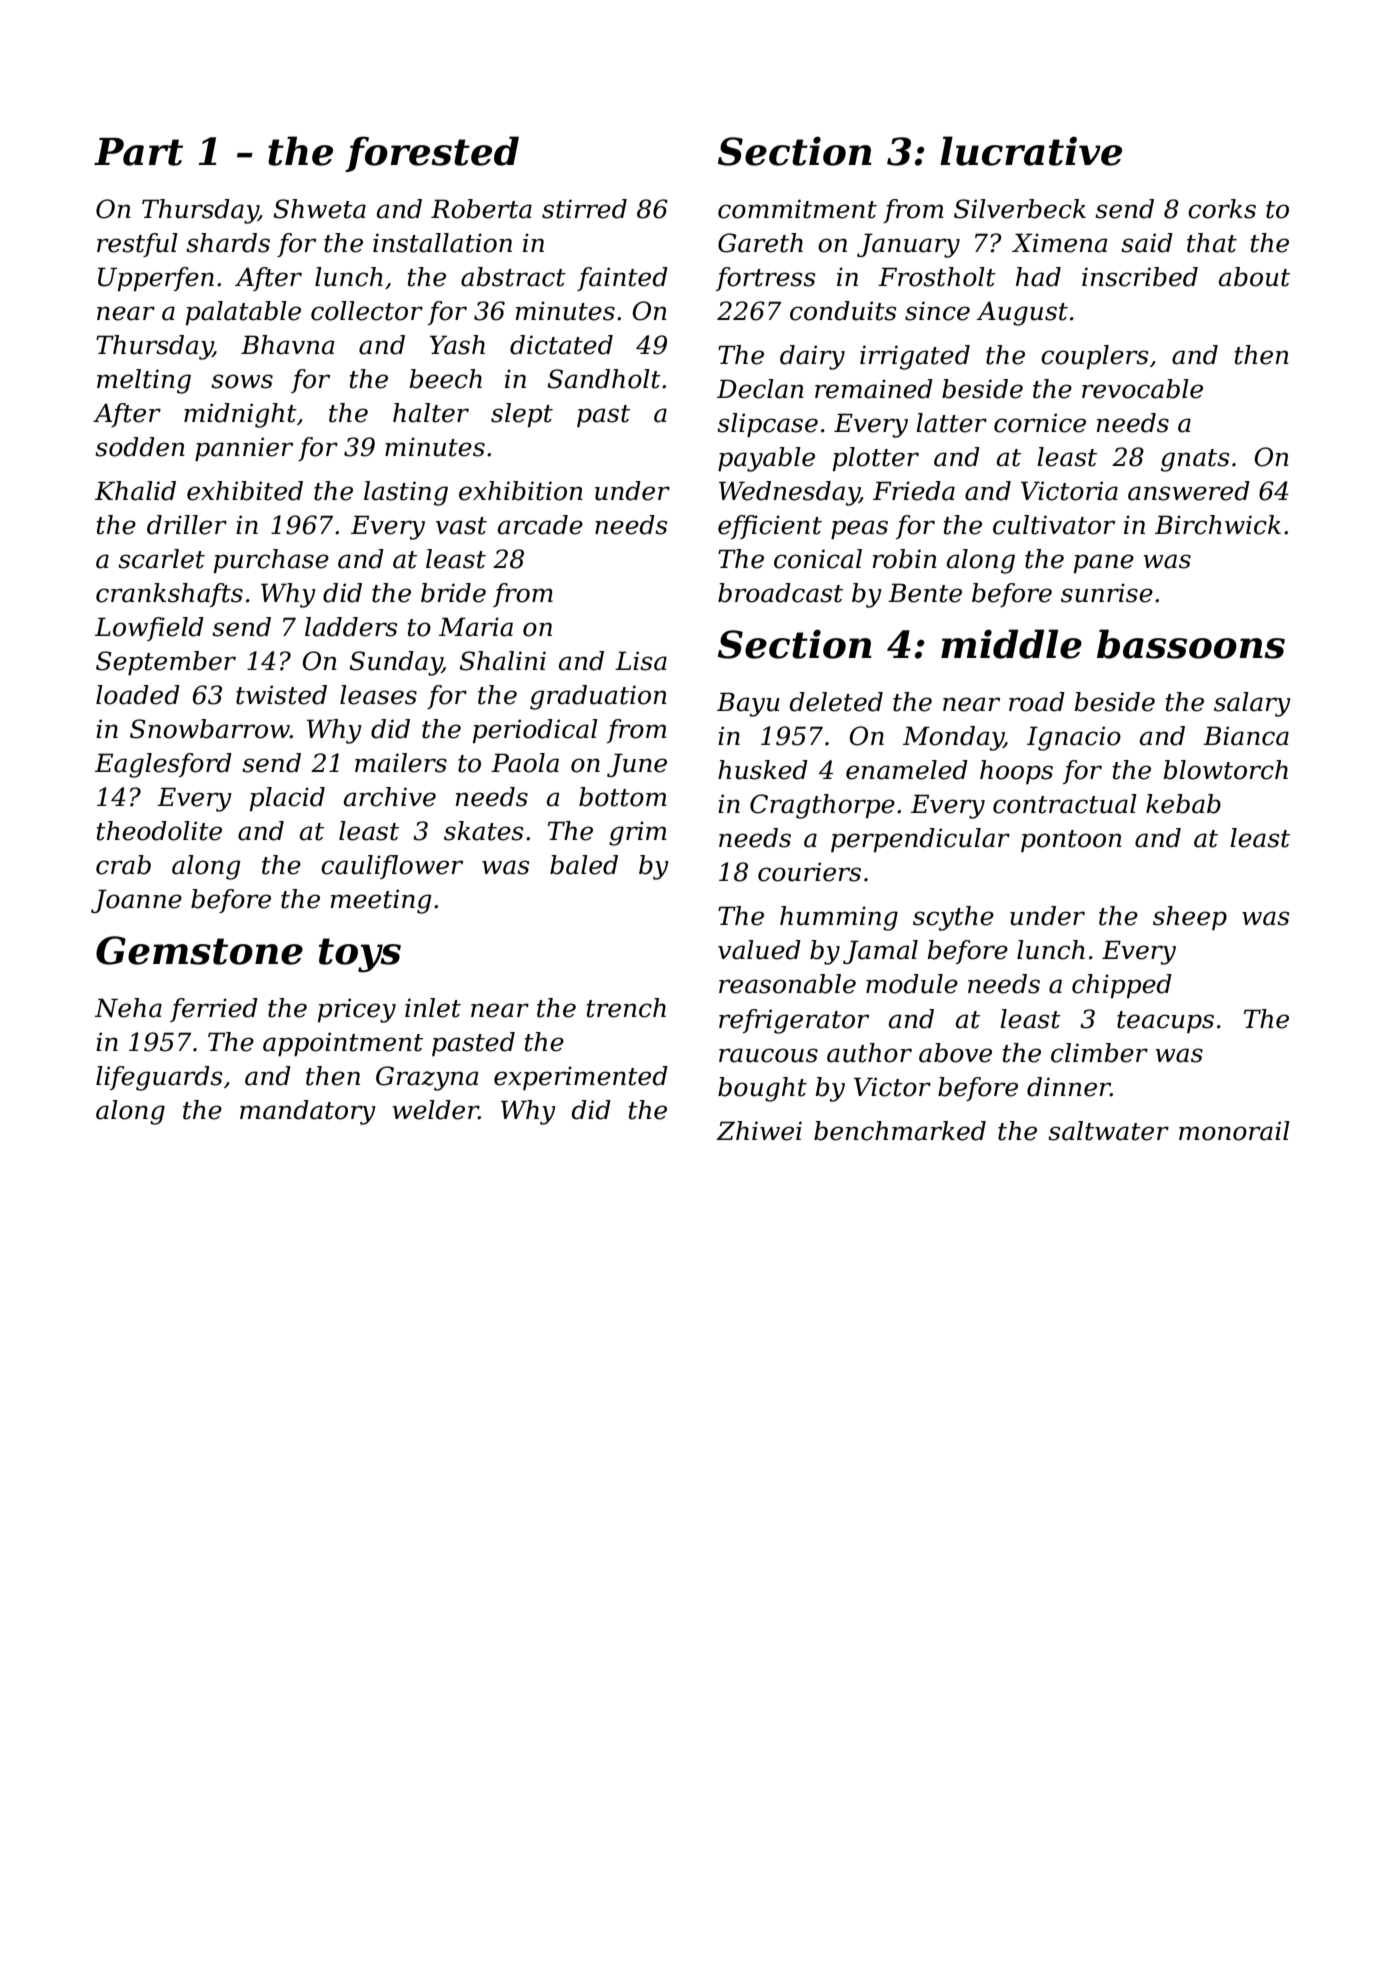 This page has height=1969, width=1386. I want to click on exhibited, so click(245, 491).
